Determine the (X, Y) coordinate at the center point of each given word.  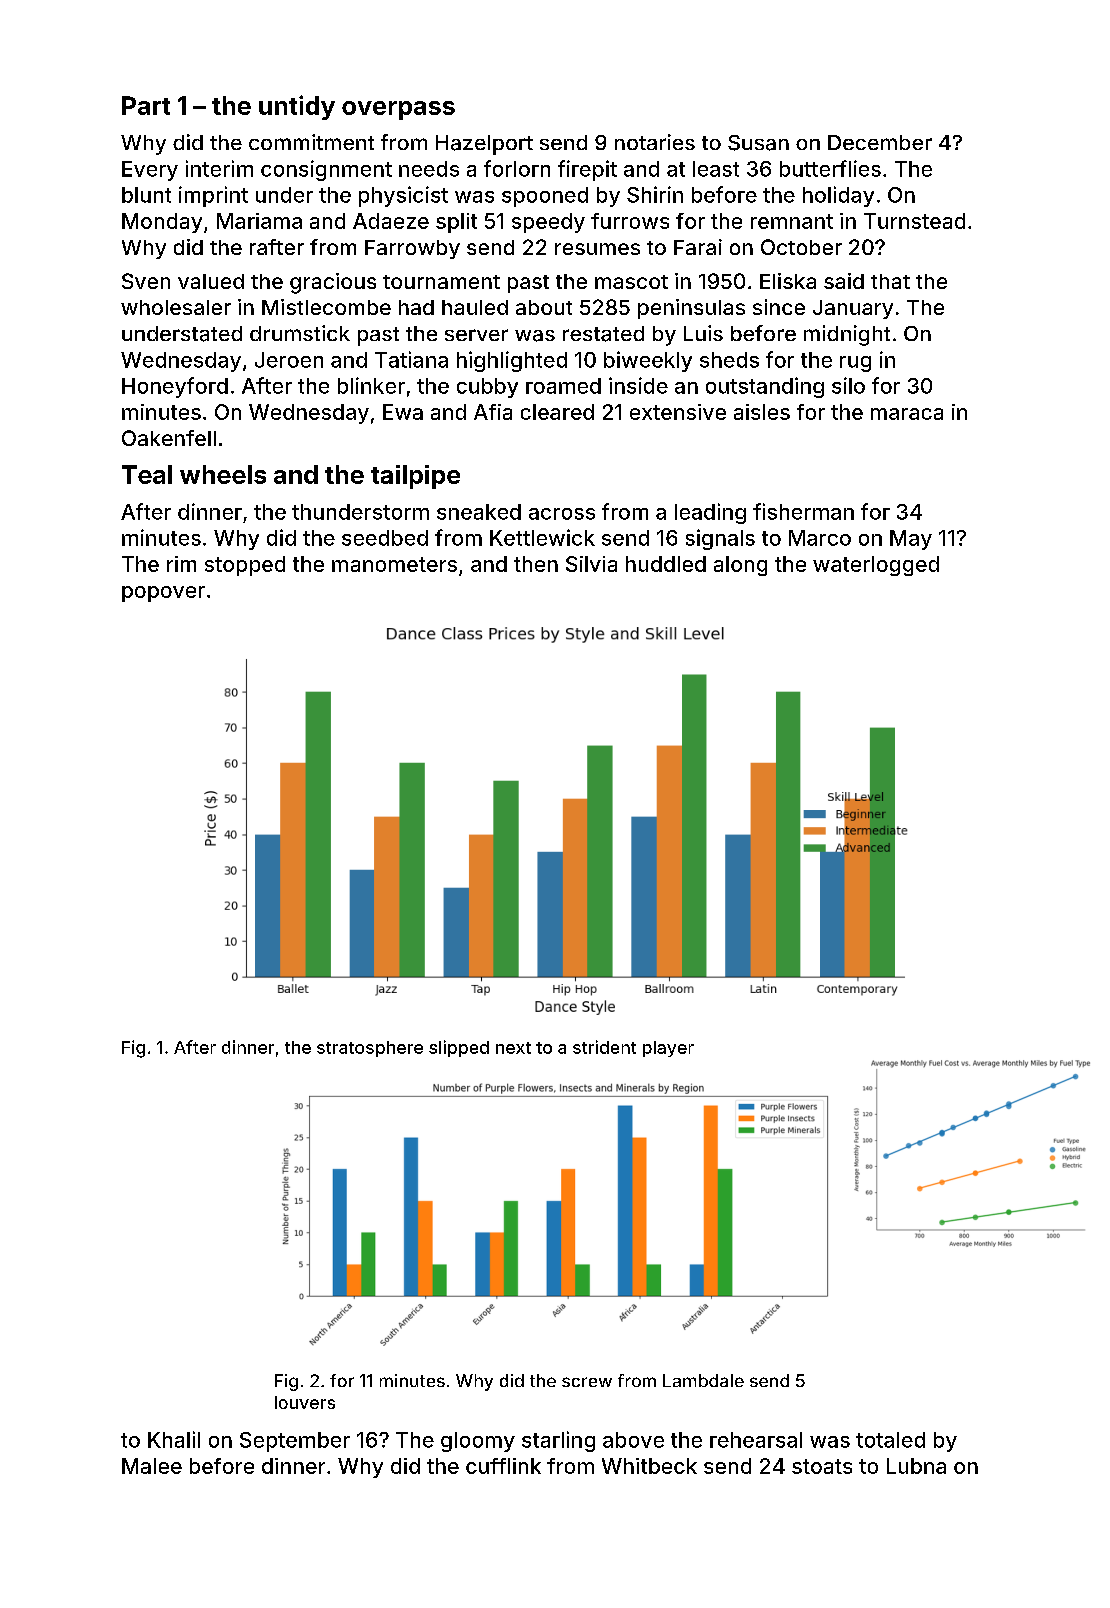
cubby (487, 388)
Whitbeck (649, 1466)
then (536, 564)
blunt (146, 195)
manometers (394, 564)
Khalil (174, 1439)
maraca (907, 414)
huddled (666, 564)
